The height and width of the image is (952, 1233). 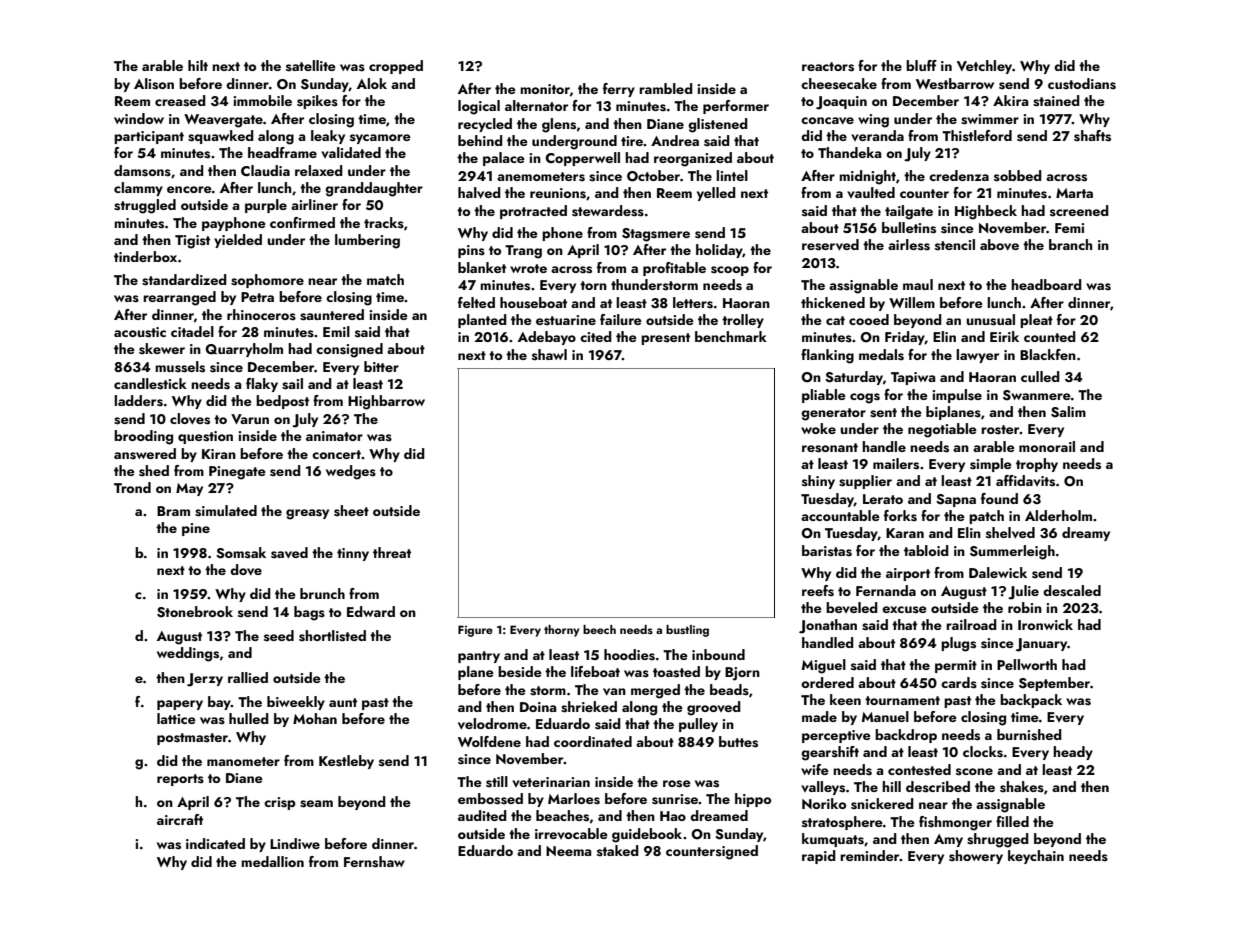 I want to click on protracted, so click(x=533, y=212).
